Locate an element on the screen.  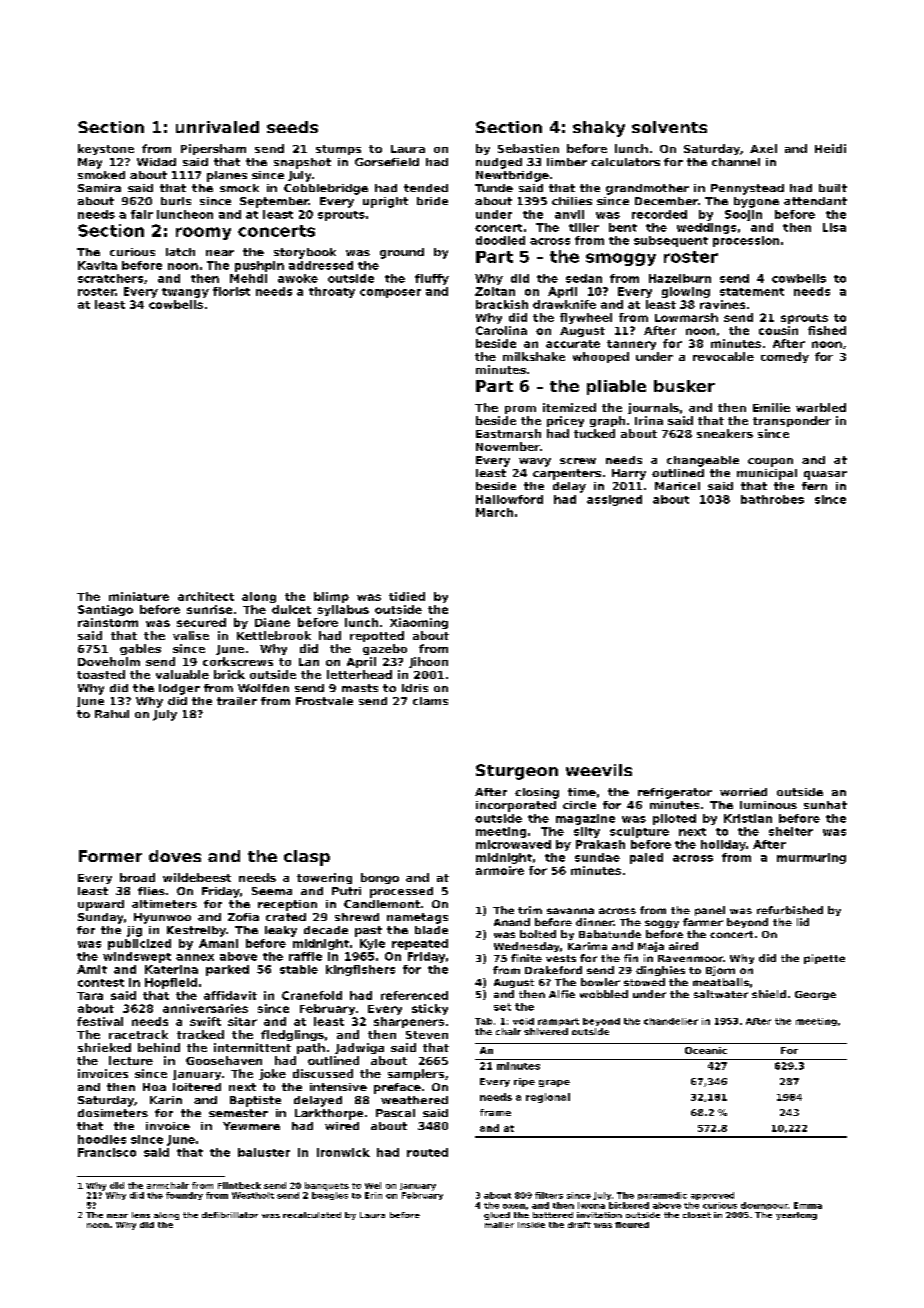
lens is located at coordinates (141, 1215).
